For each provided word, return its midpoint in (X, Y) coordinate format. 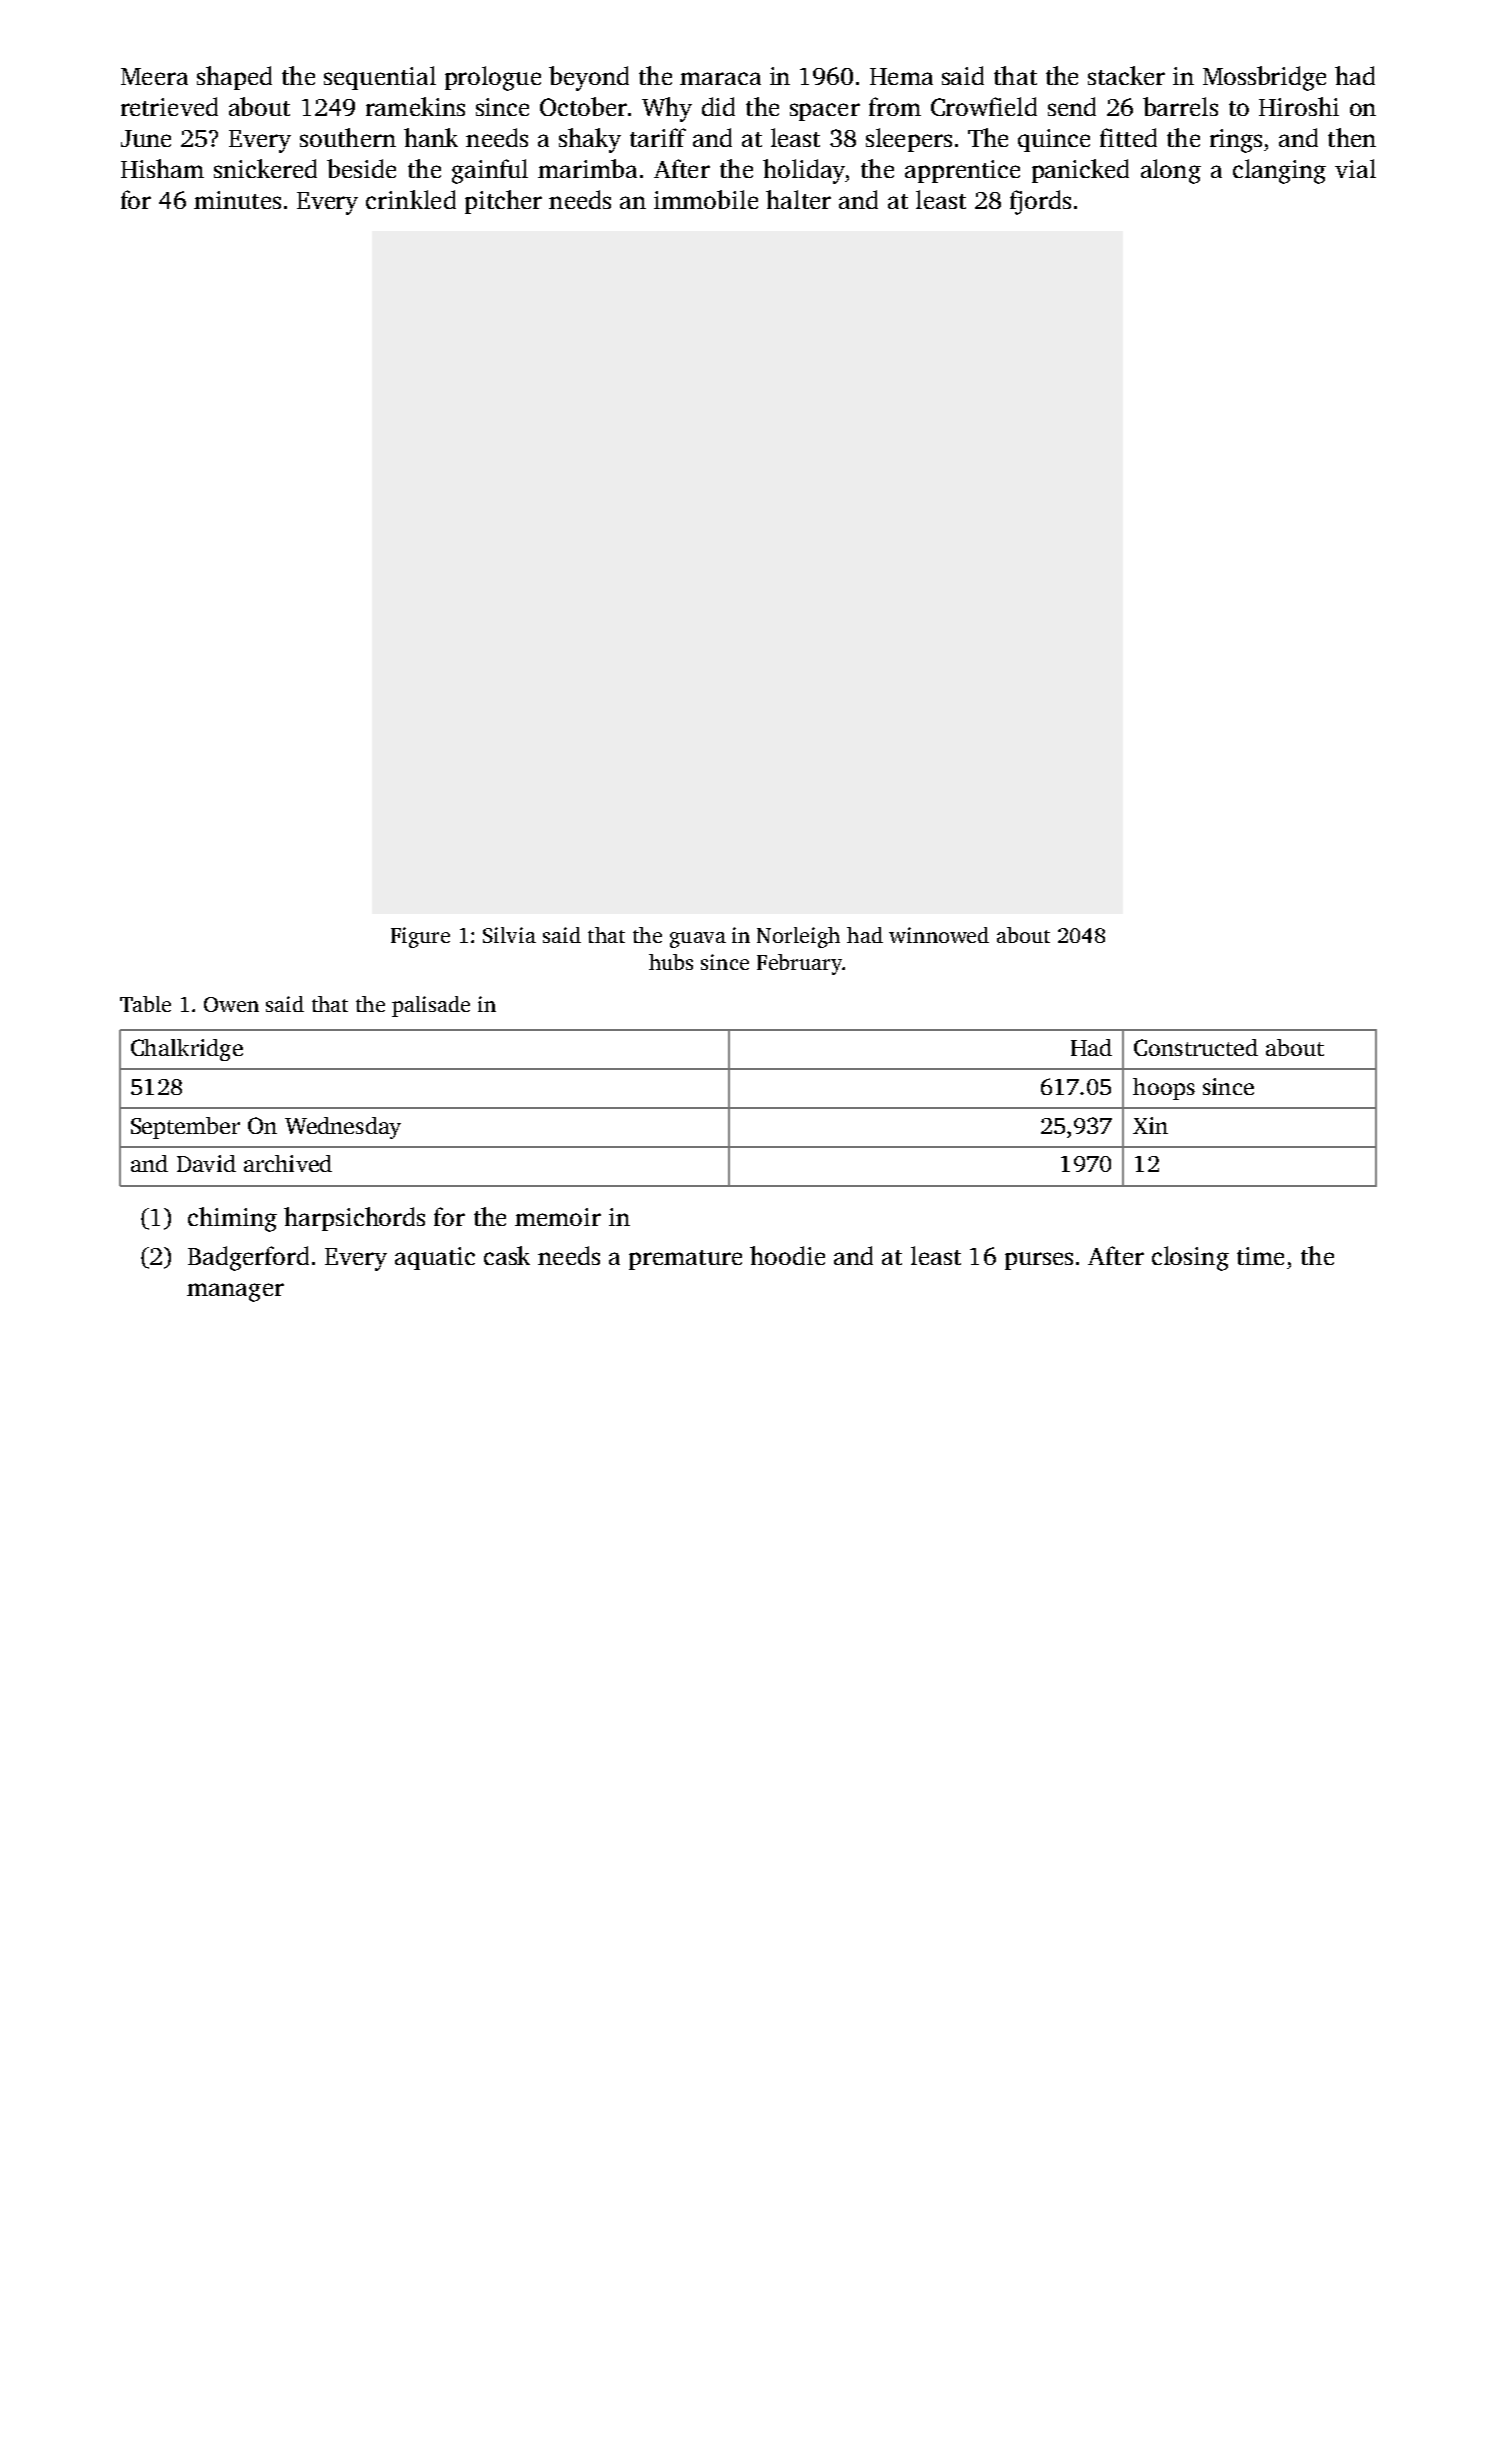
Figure (420, 937)
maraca (720, 78)
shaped (234, 78)
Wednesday (343, 1128)
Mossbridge (1264, 78)
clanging (1279, 171)
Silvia (509, 935)
